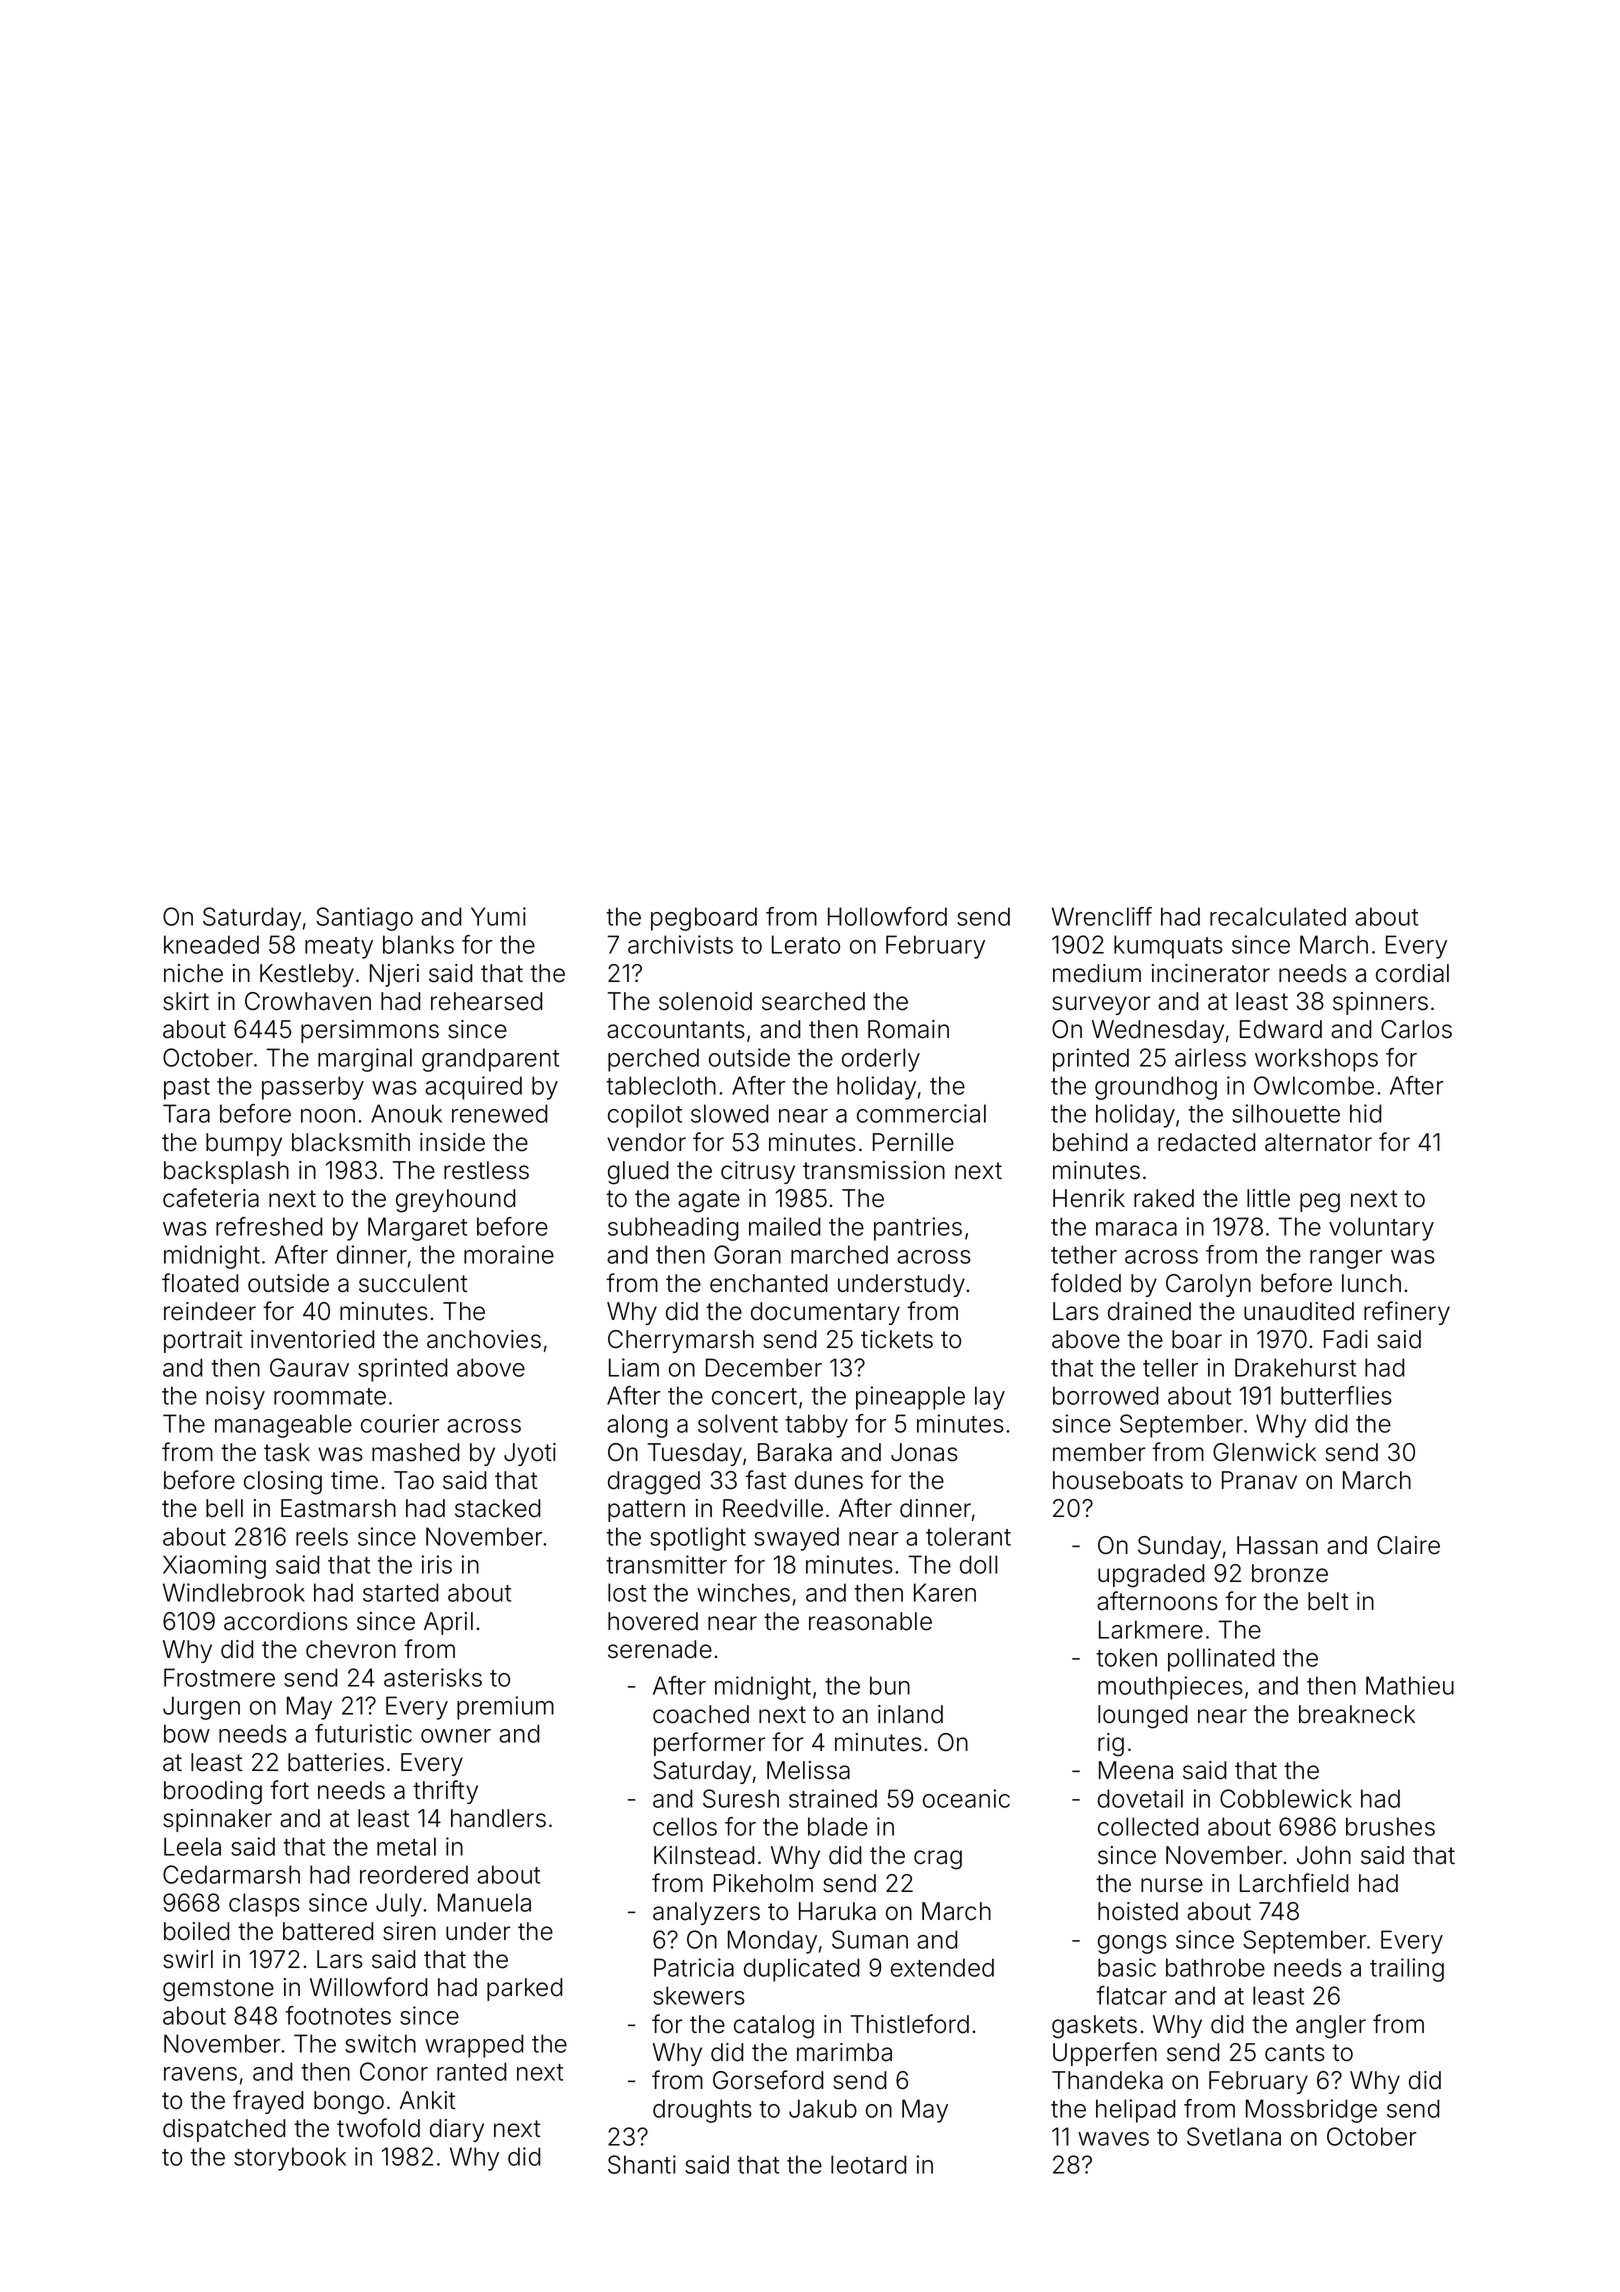 The height and width of the document is (2292, 1620). Describe the element at coordinates (1234, 2136) in the document. I see `Svetlana` at that location.
